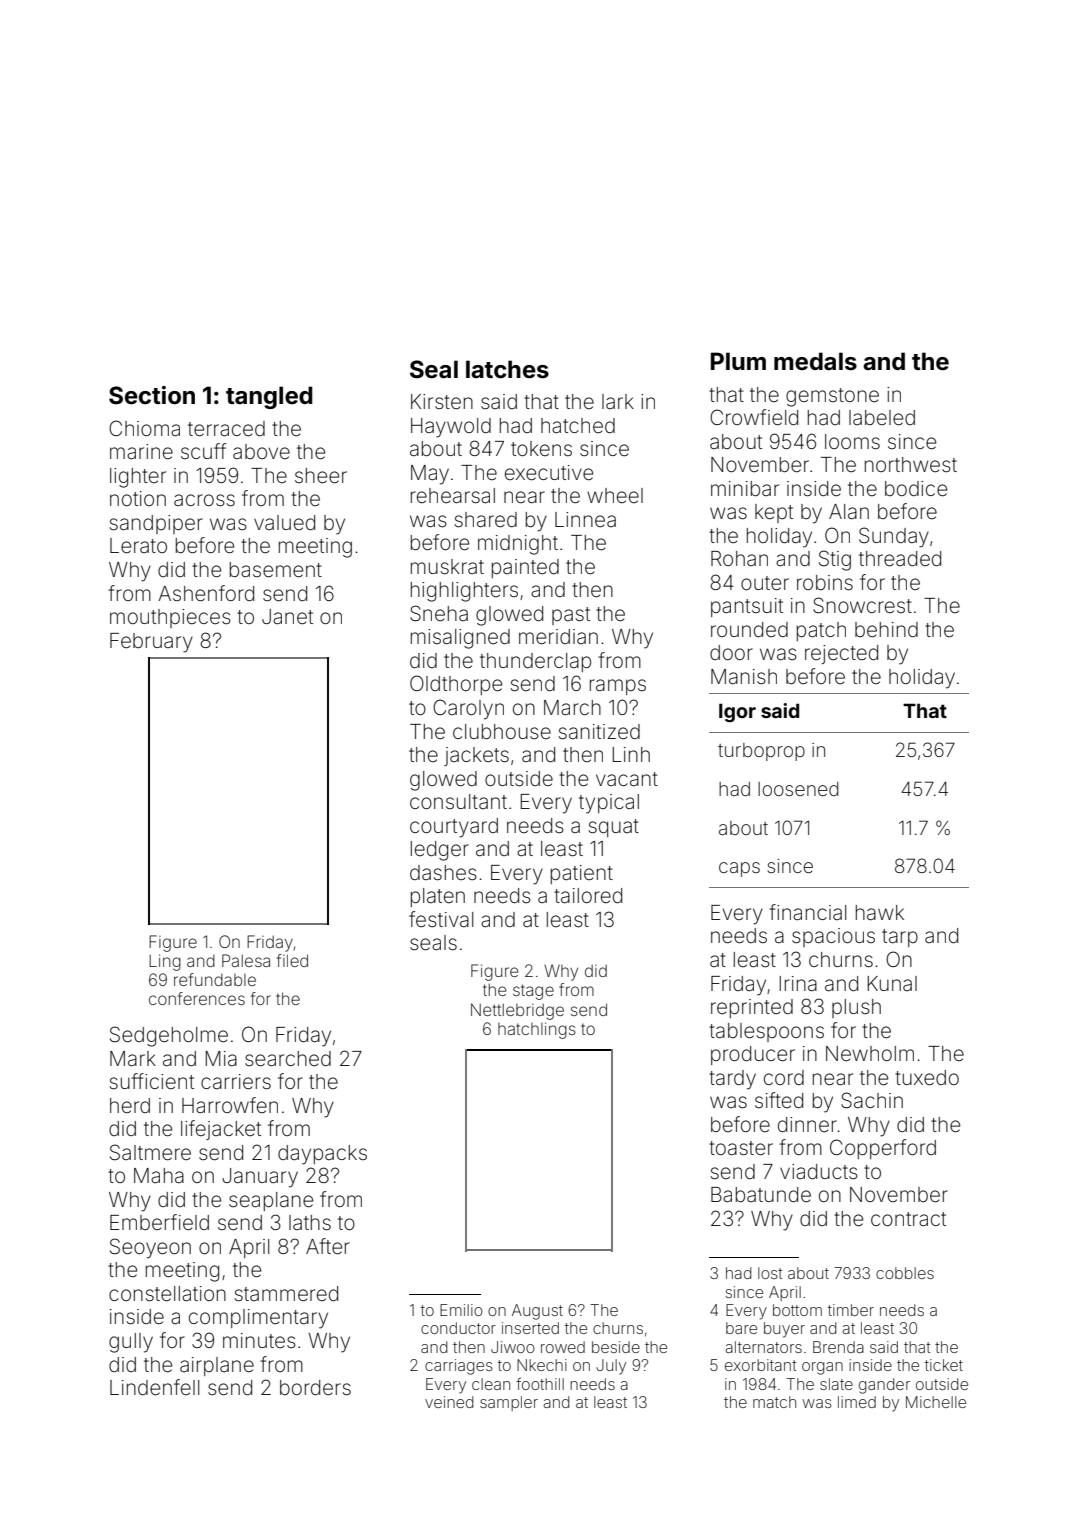 Image resolution: width=1078 pixels, height=1524 pixels. Describe the element at coordinates (618, 401) in the screenshot. I see `lark` at that location.
